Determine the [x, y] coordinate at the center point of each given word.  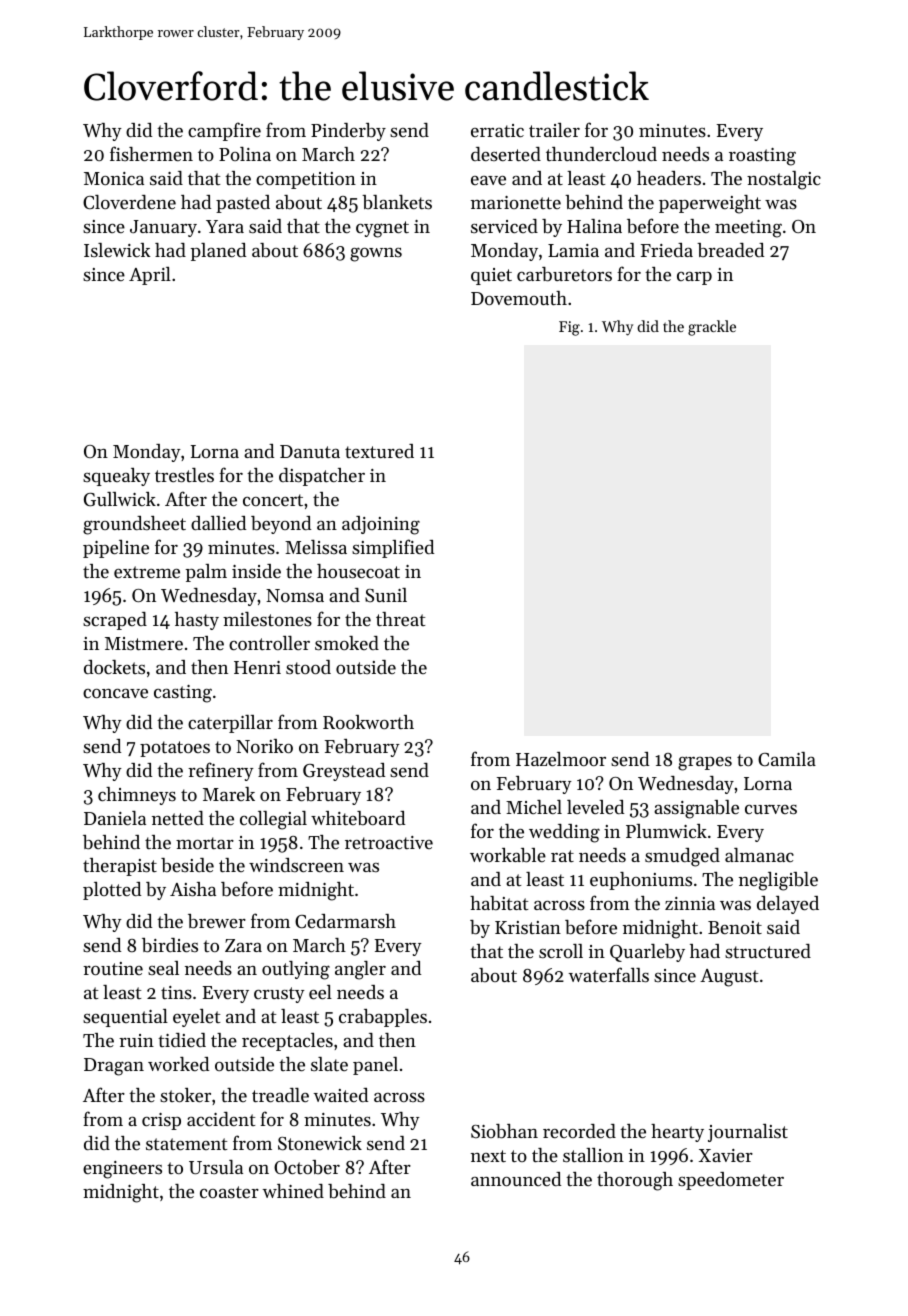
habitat [499, 903]
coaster [229, 1192]
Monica [114, 178]
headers [669, 178]
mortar [205, 843]
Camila [787, 759]
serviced [504, 226]
